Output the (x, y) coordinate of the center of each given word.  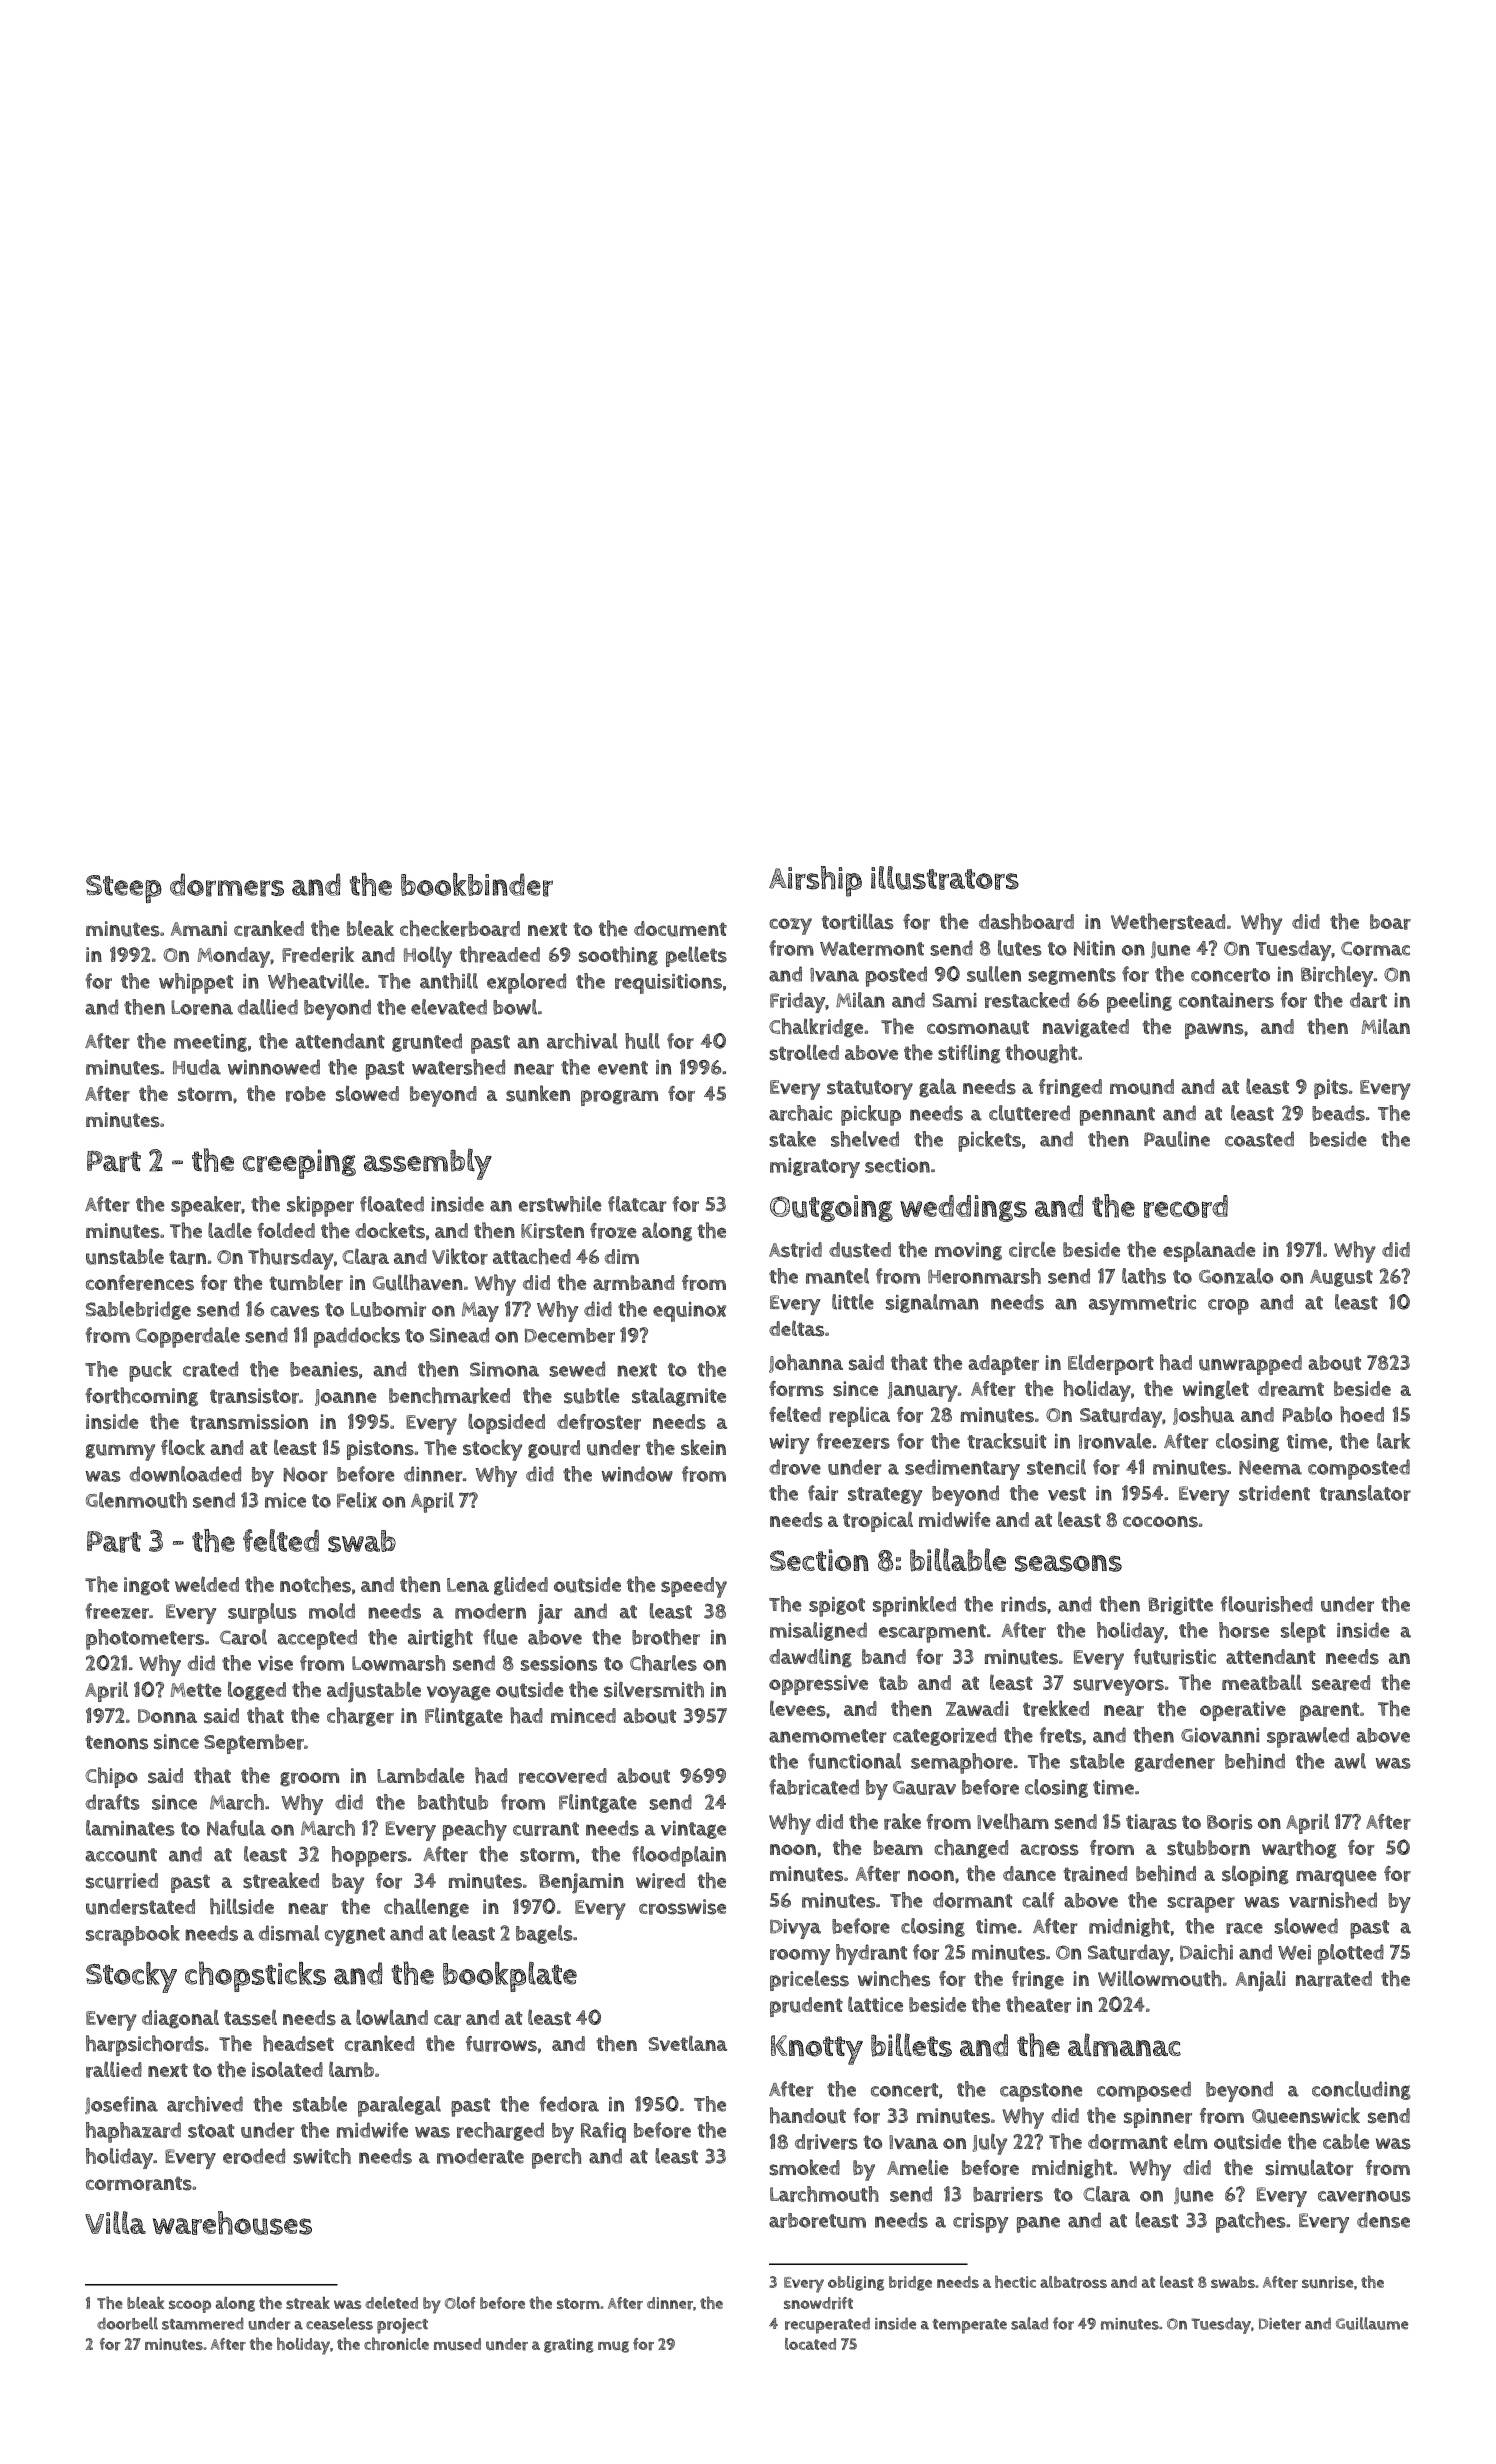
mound (1142, 1087)
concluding (1361, 2090)
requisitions (668, 984)
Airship (815, 881)
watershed (458, 1067)
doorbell (127, 2323)
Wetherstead (1168, 921)
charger (360, 1717)
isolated (287, 2069)
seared (1341, 1683)
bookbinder (477, 885)
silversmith (654, 1689)
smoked (804, 2167)
